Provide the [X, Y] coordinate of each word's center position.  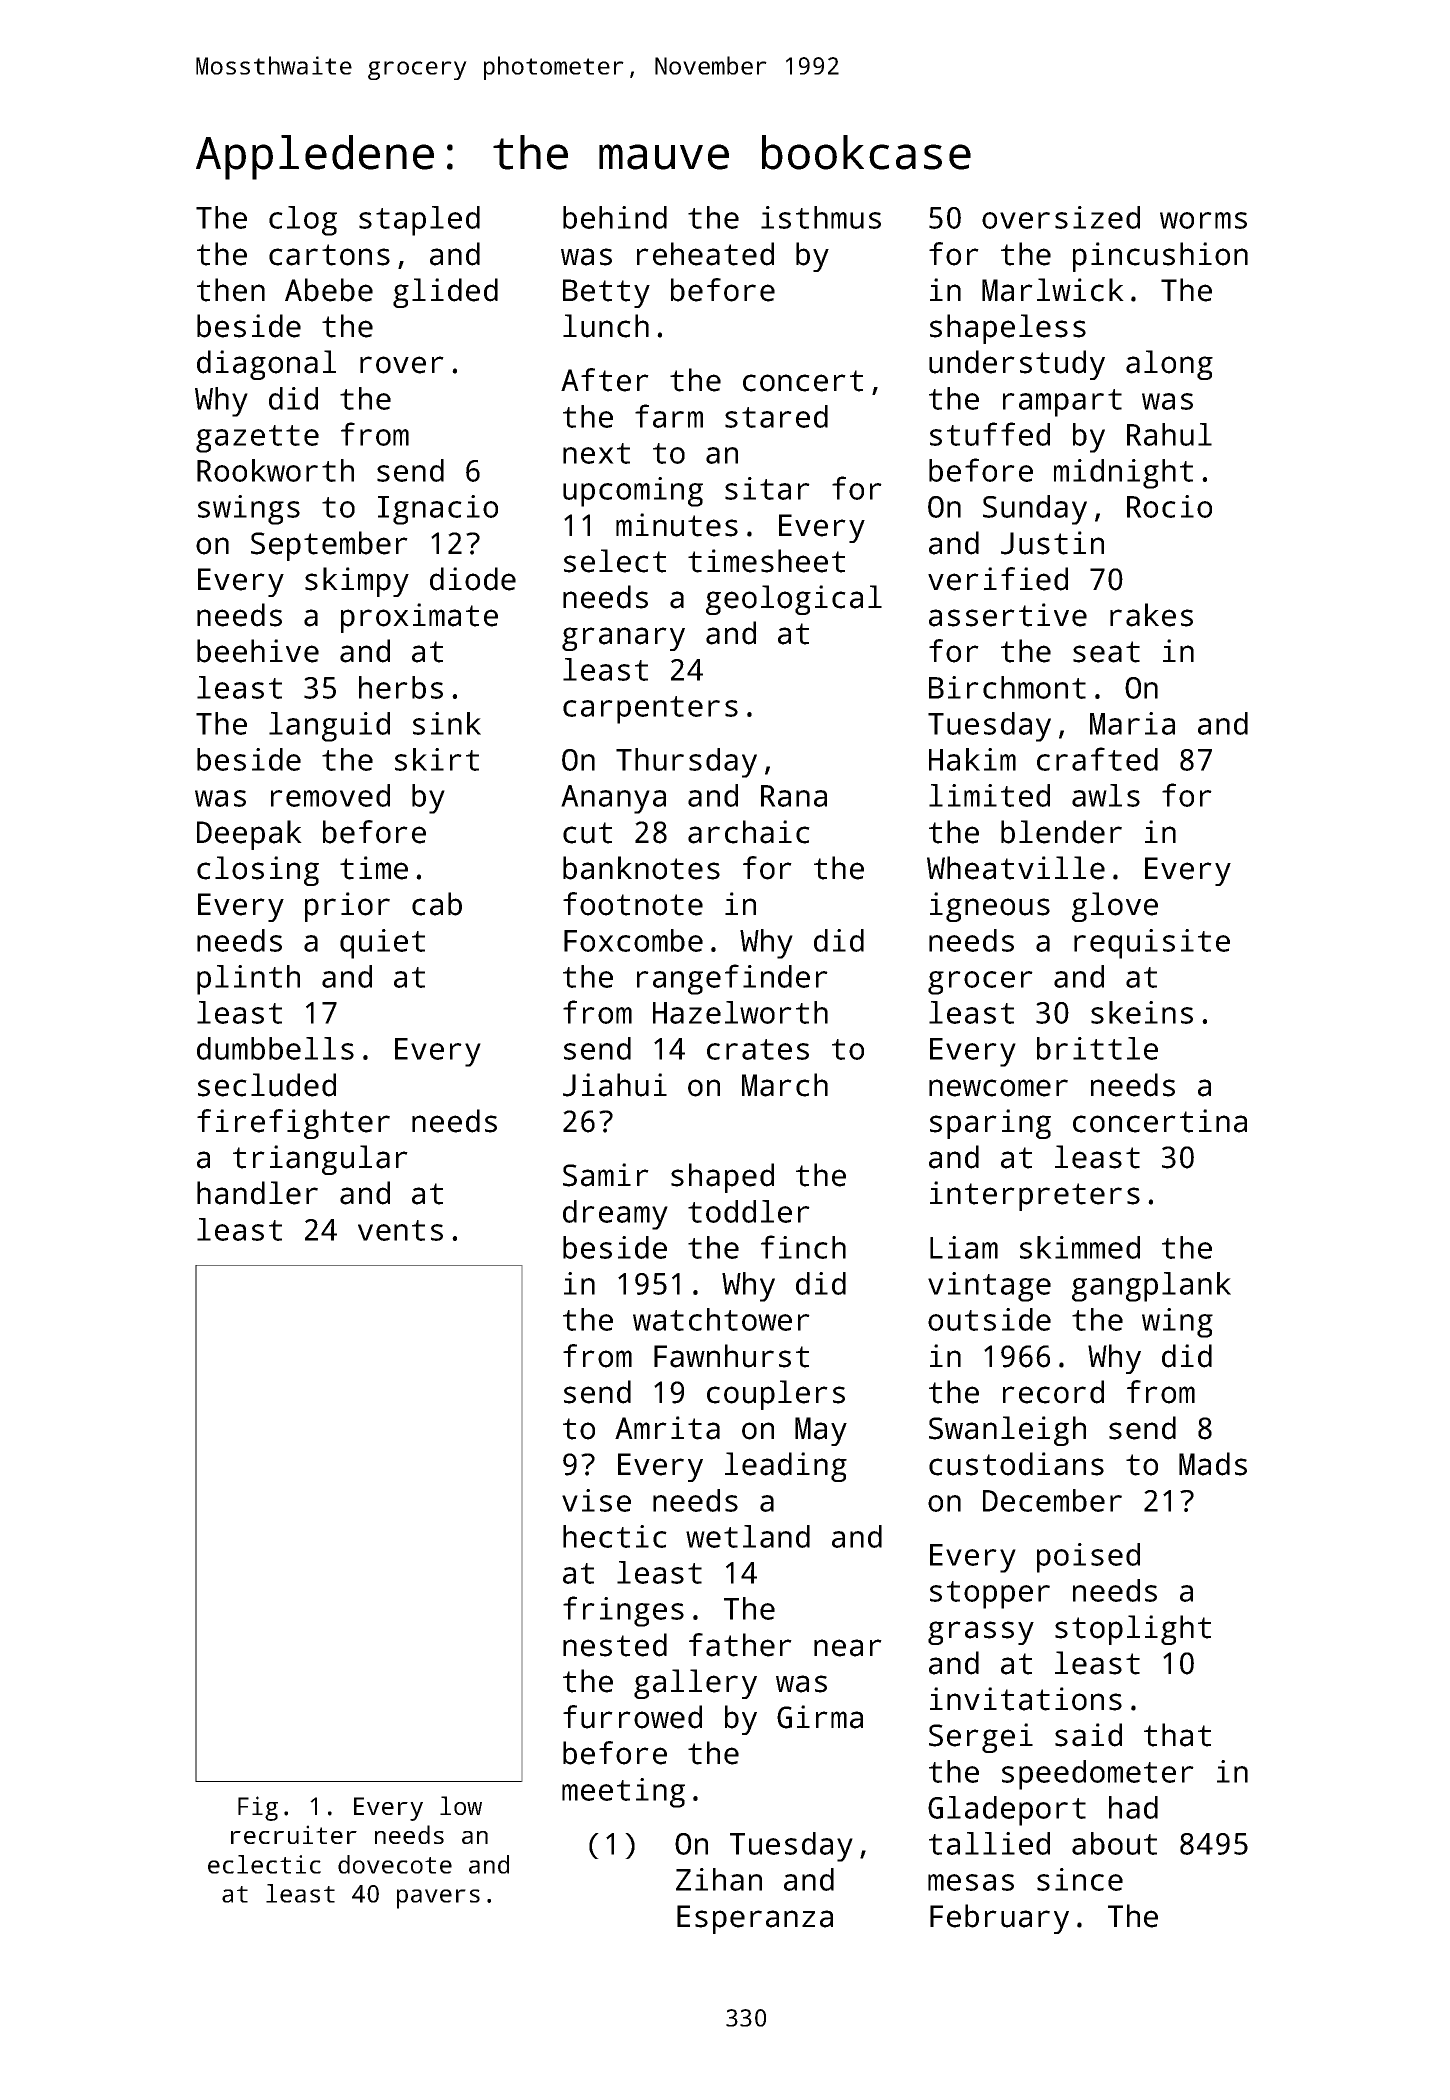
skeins [1142, 1012]
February [999, 1919]
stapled [419, 221]
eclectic [264, 1864]
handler [257, 1193]
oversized [1061, 217]
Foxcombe [633, 940]
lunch [606, 326]
